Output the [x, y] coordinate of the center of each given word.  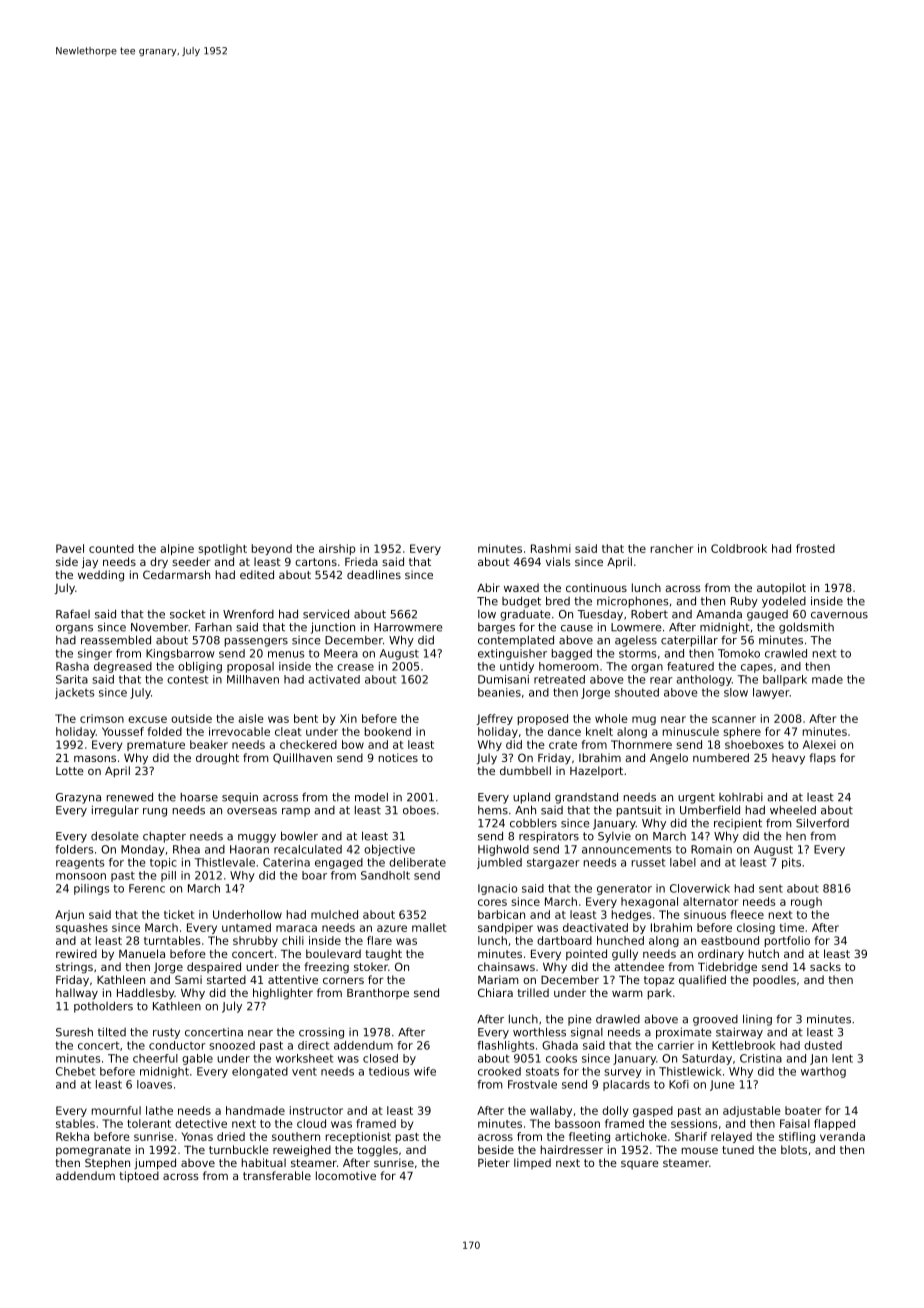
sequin [240, 798]
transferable [277, 1175]
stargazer [553, 863]
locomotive [346, 1175]
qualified [702, 980]
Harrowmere [408, 627]
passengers [256, 642]
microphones [633, 602]
